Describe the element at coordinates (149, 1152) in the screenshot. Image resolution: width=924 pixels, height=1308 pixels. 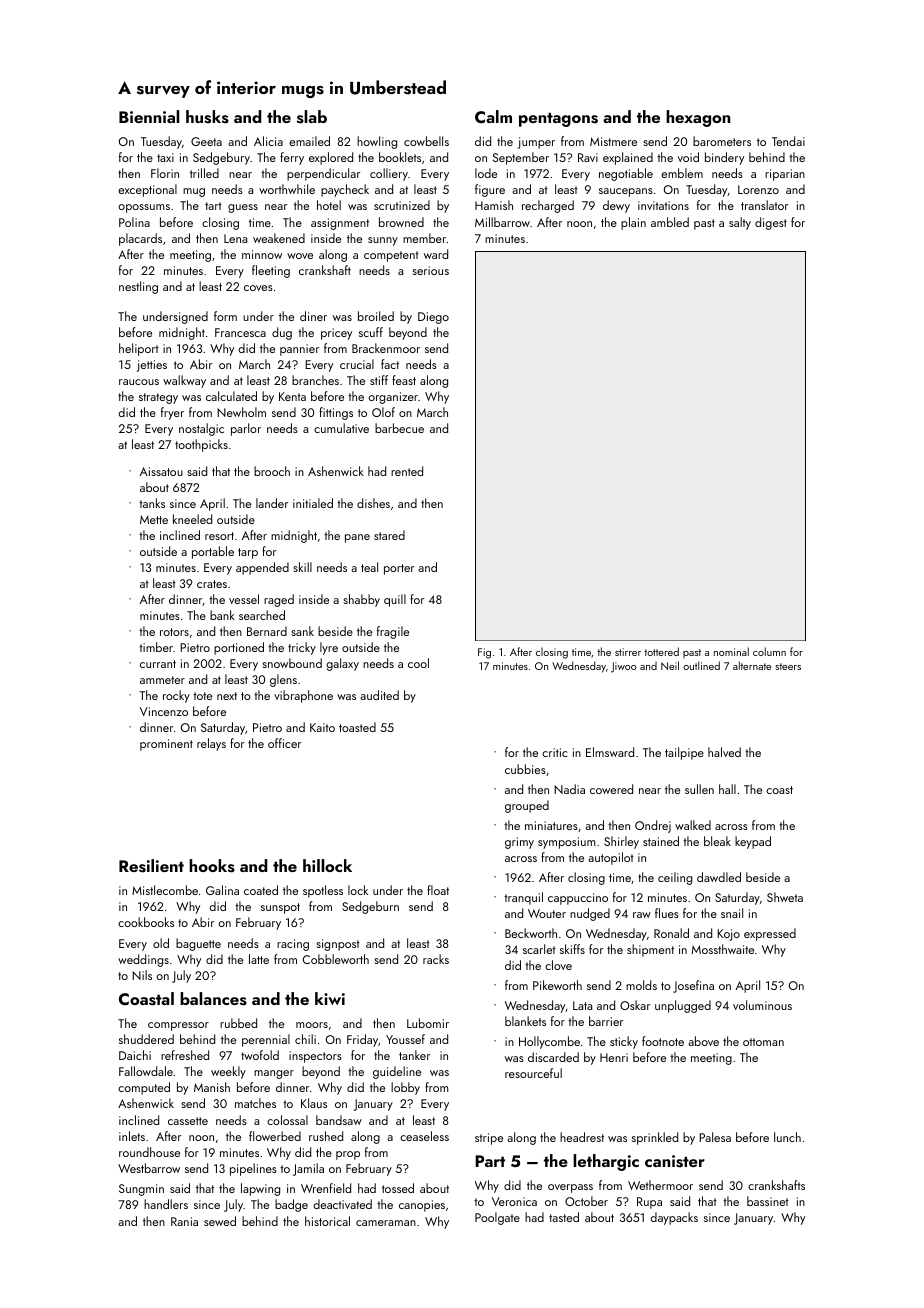
I see `roundhouse` at that location.
